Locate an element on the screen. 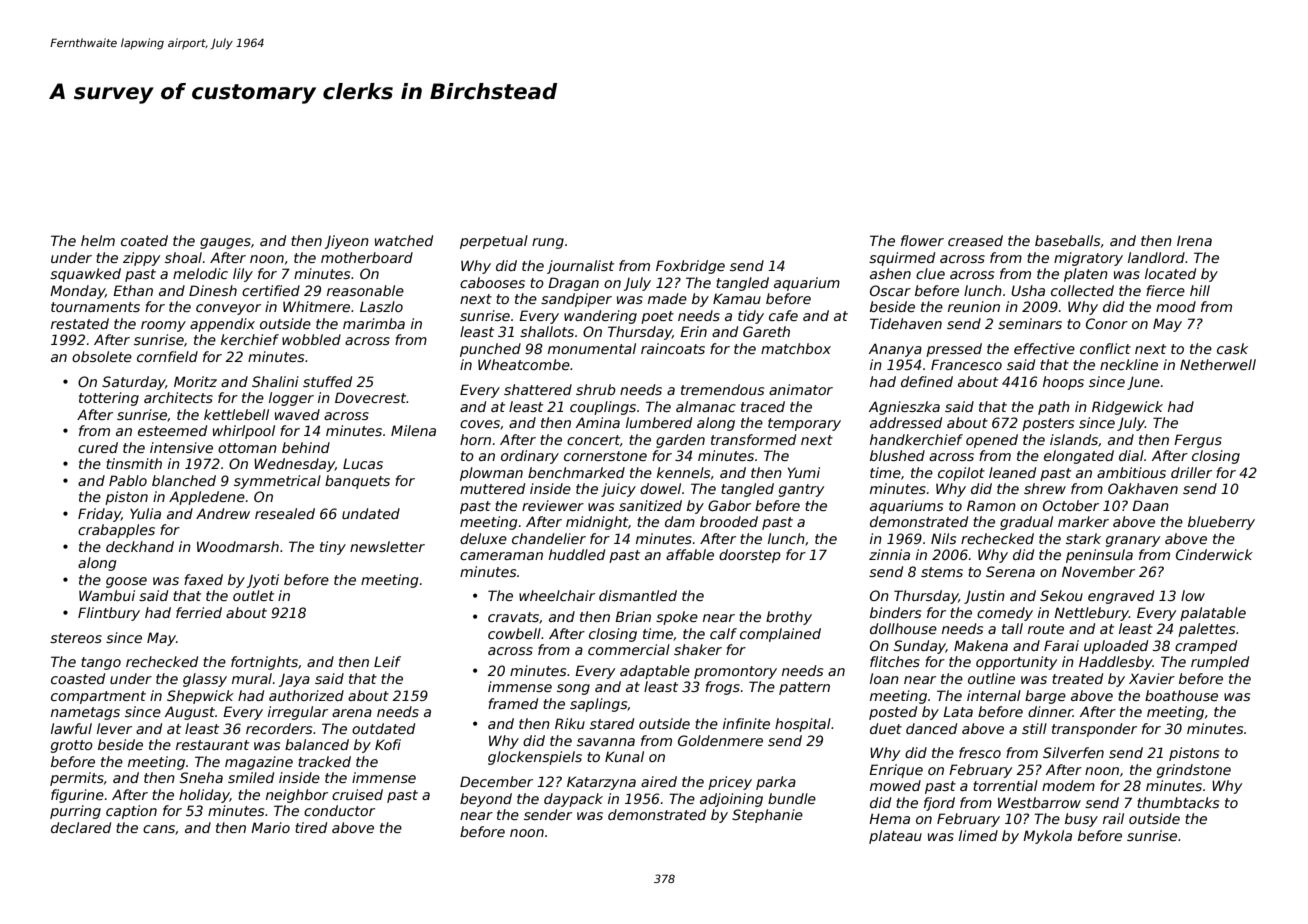  ferried is located at coordinates (199, 612).
